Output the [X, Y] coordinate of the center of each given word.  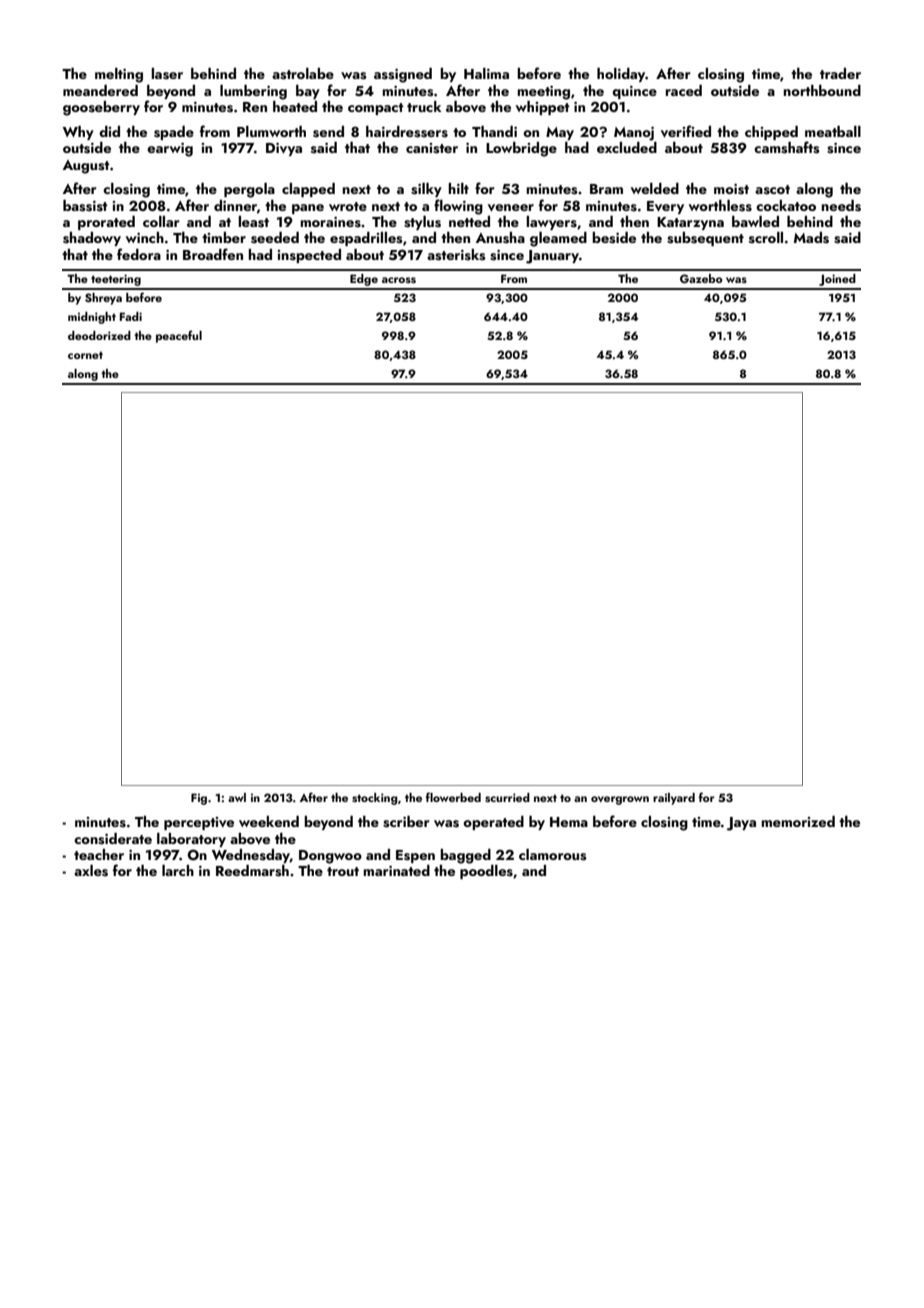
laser [167, 74]
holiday [621, 75]
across [399, 280]
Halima [486, 73]
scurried [507, 797]
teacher [99, 854]
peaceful [179, 336]
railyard [674, 799]
